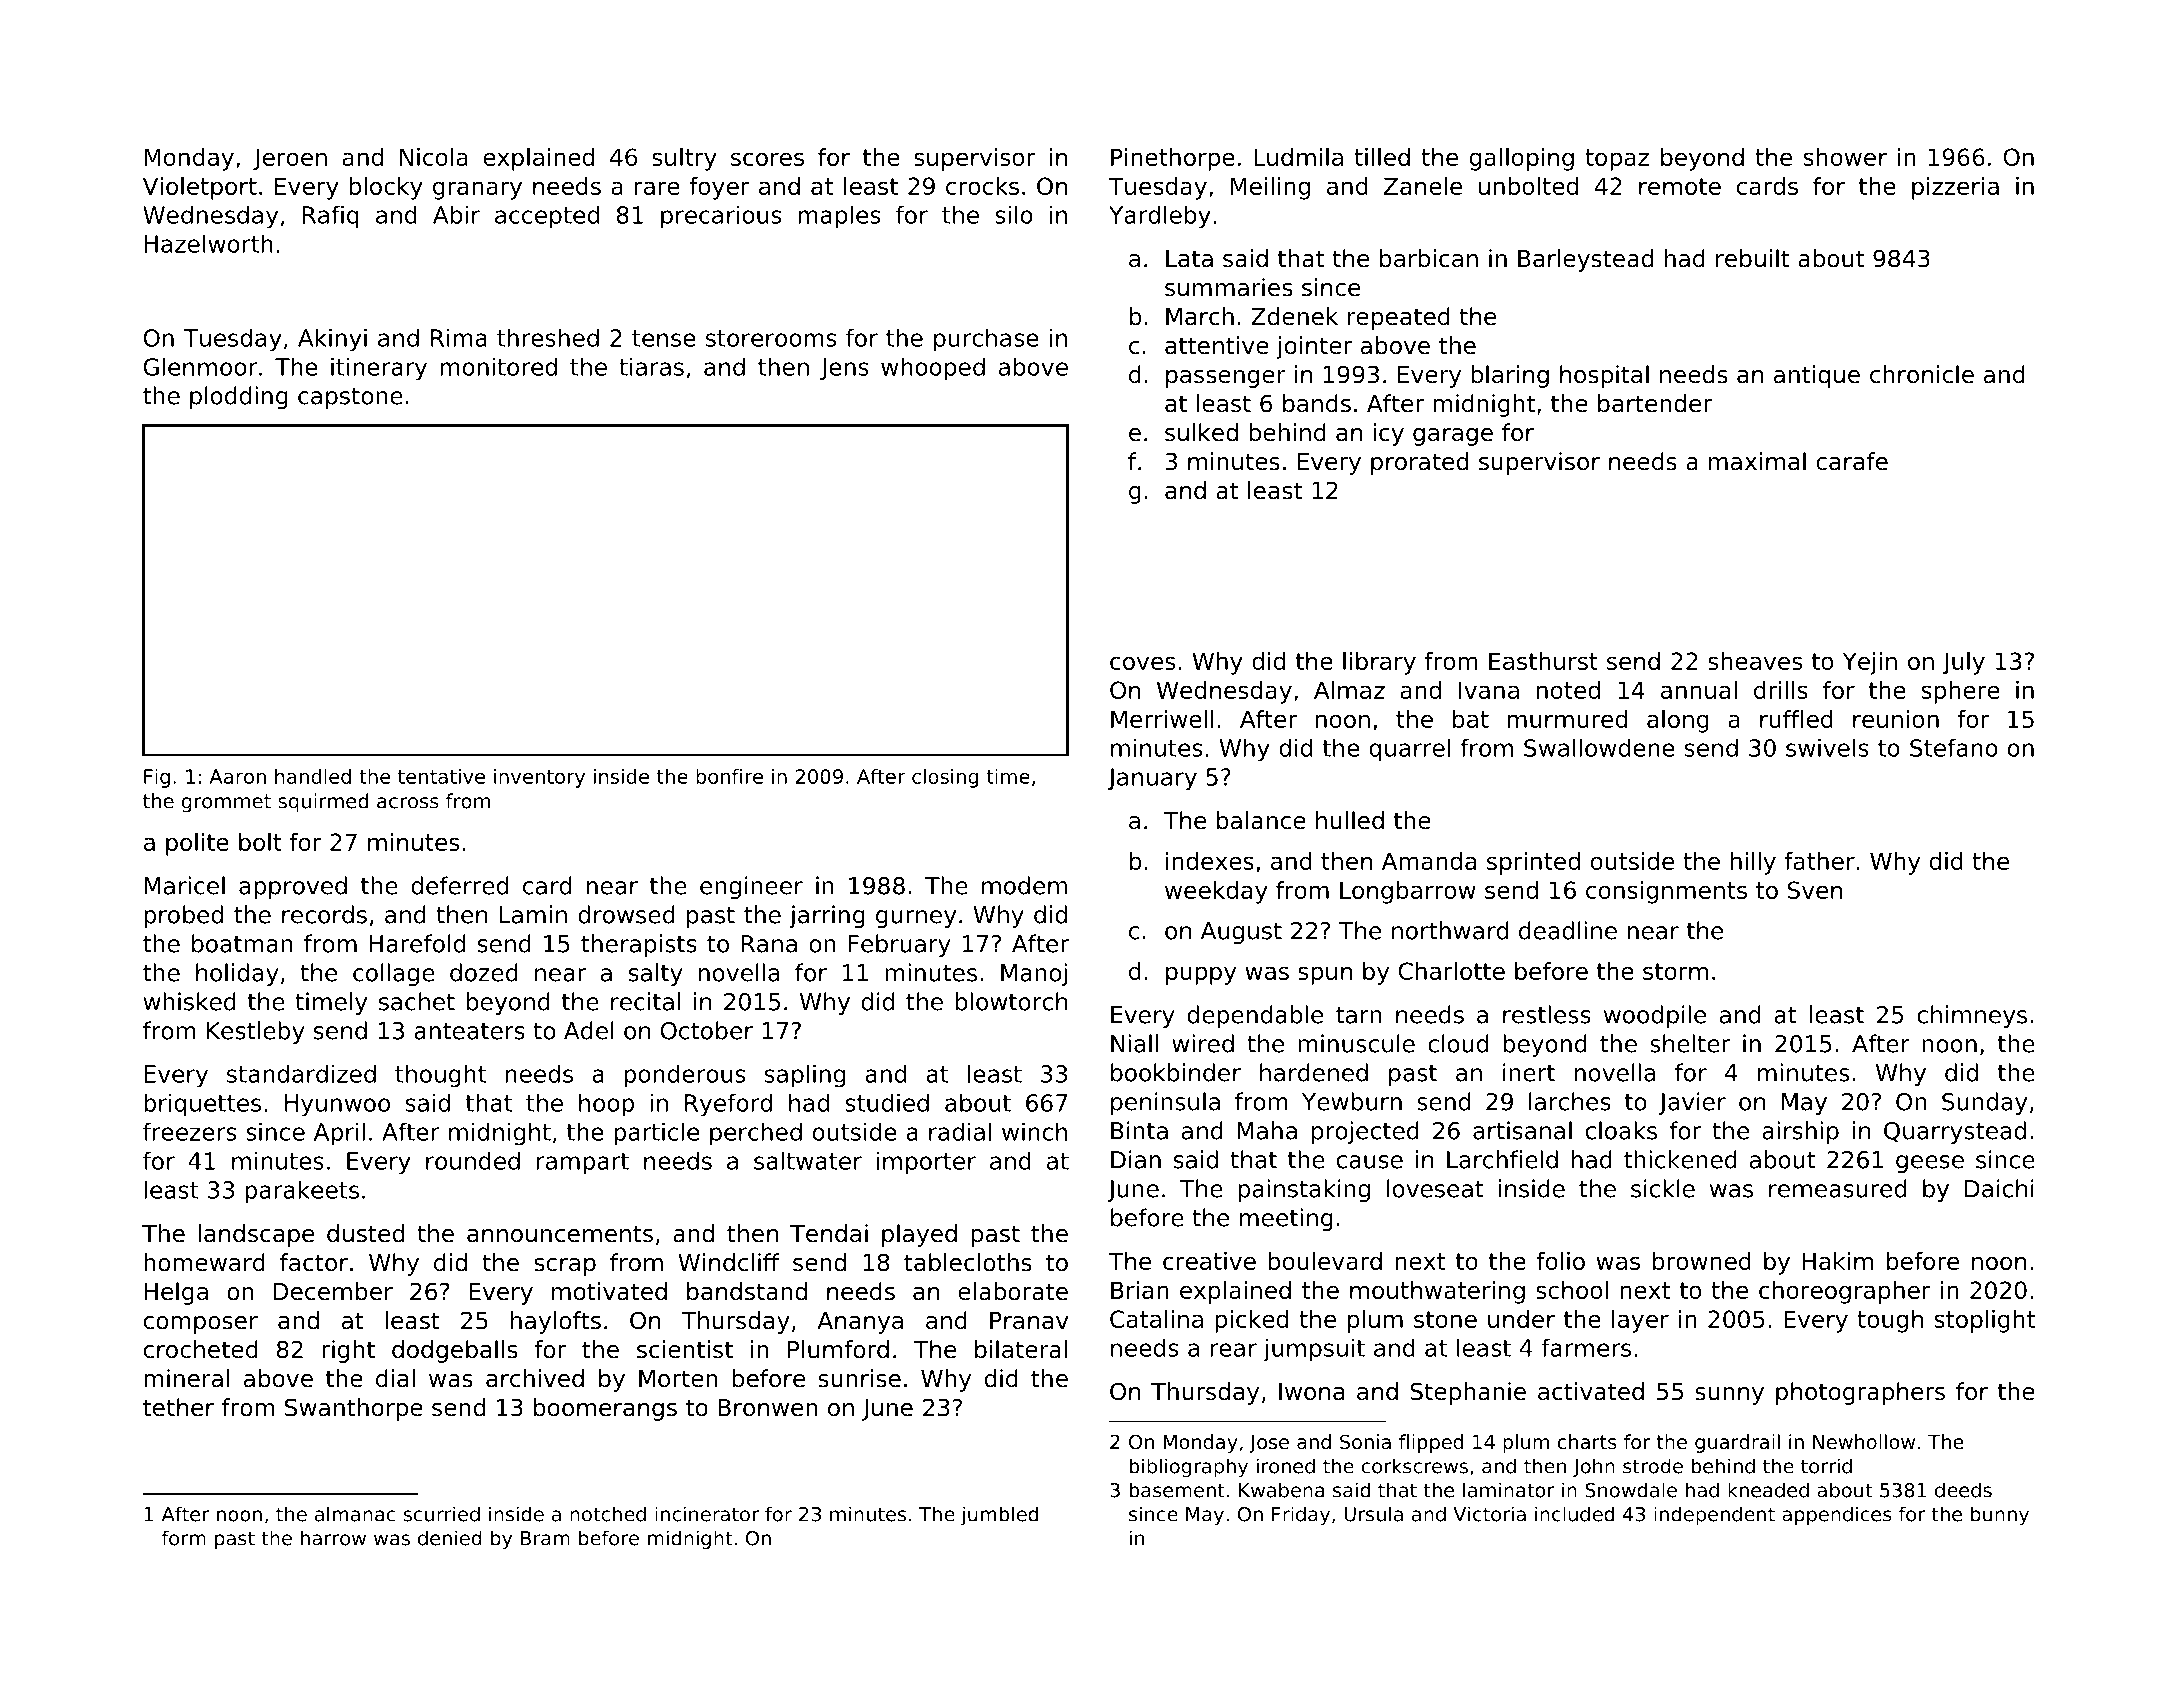 The width and height of the screenshot is (2178, 1683). I want to click on Jeroen, so click(290, 159).
